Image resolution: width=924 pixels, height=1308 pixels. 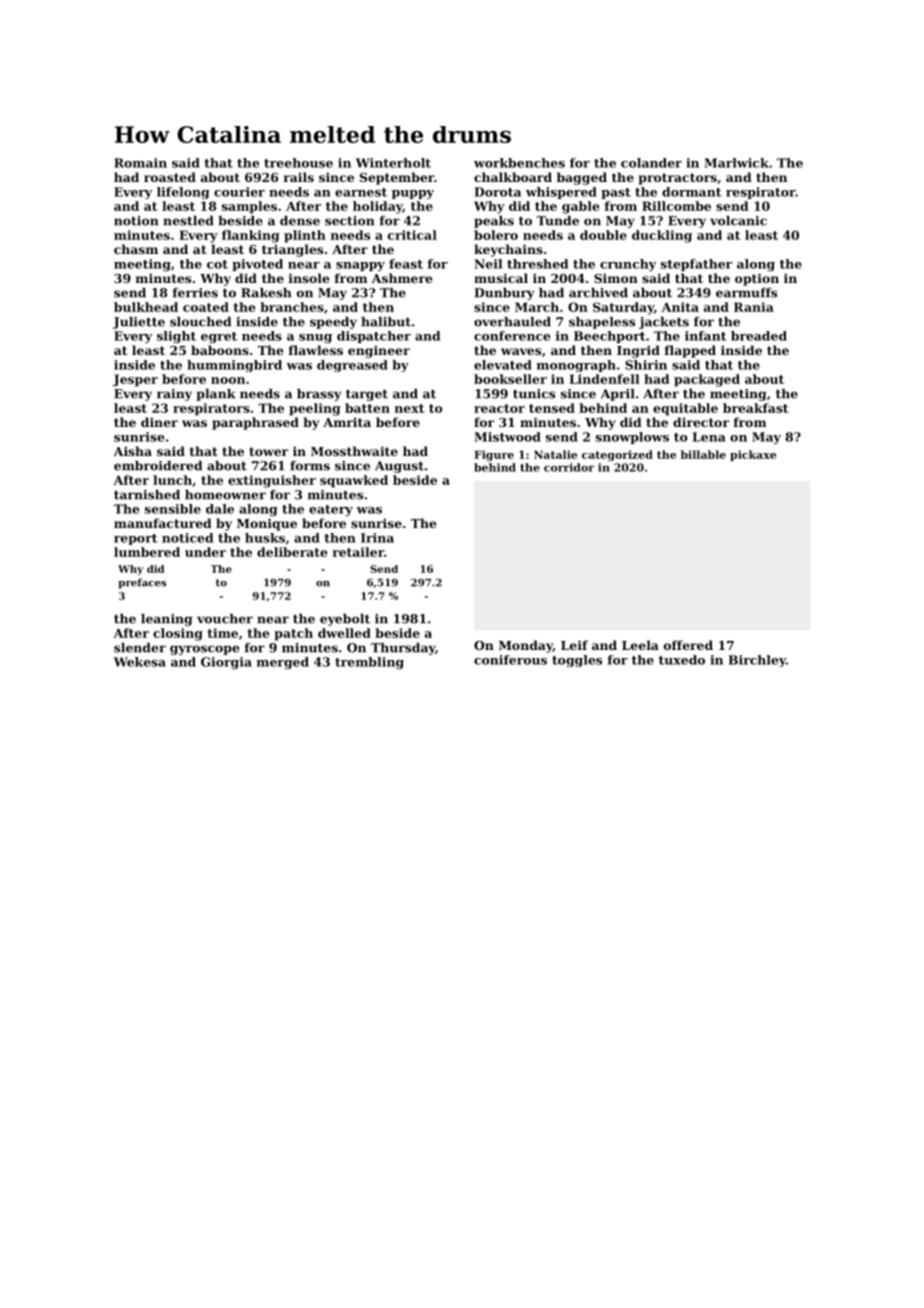 I want to click on Birchley, so click(x=757, y=661).
